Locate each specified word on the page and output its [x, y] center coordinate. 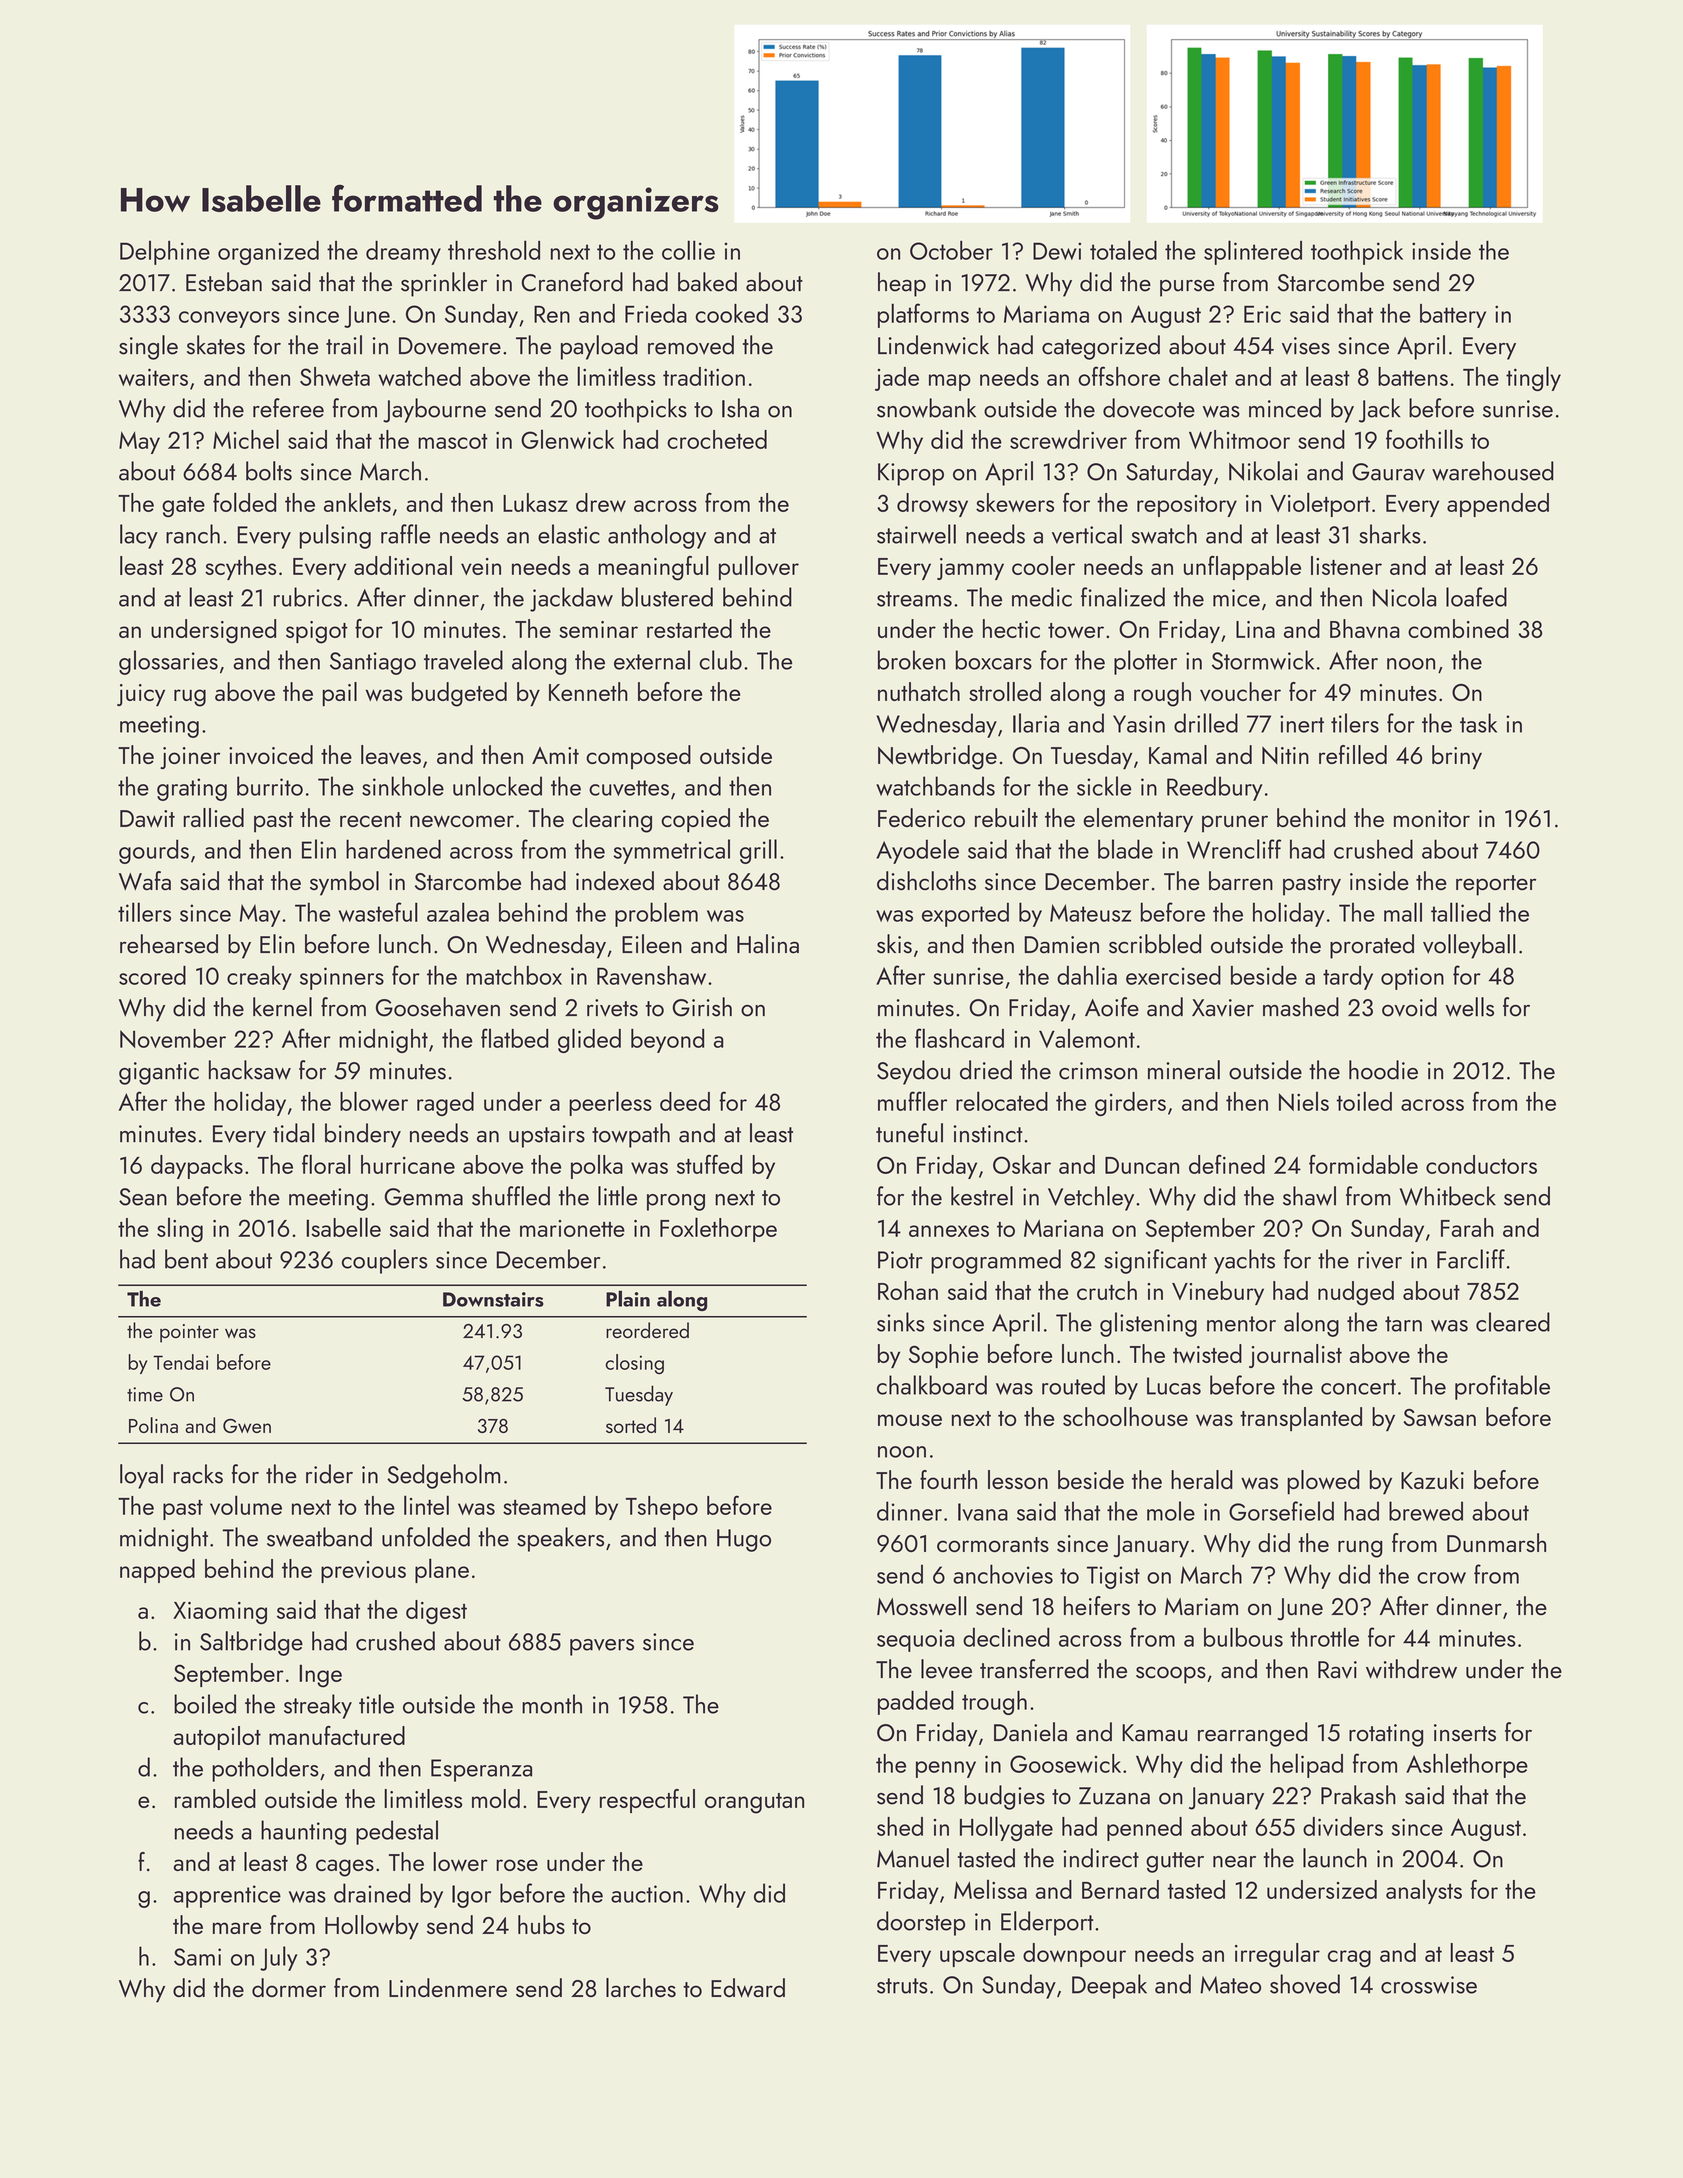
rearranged [1252, 1734]
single [148, 347]
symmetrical [671, 851]
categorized [1101, 347]
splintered [1253, 252]
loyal [141, 1476]
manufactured [337, 1735]
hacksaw [250, 1070]
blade [1125, 849]
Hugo [744, 1540]
